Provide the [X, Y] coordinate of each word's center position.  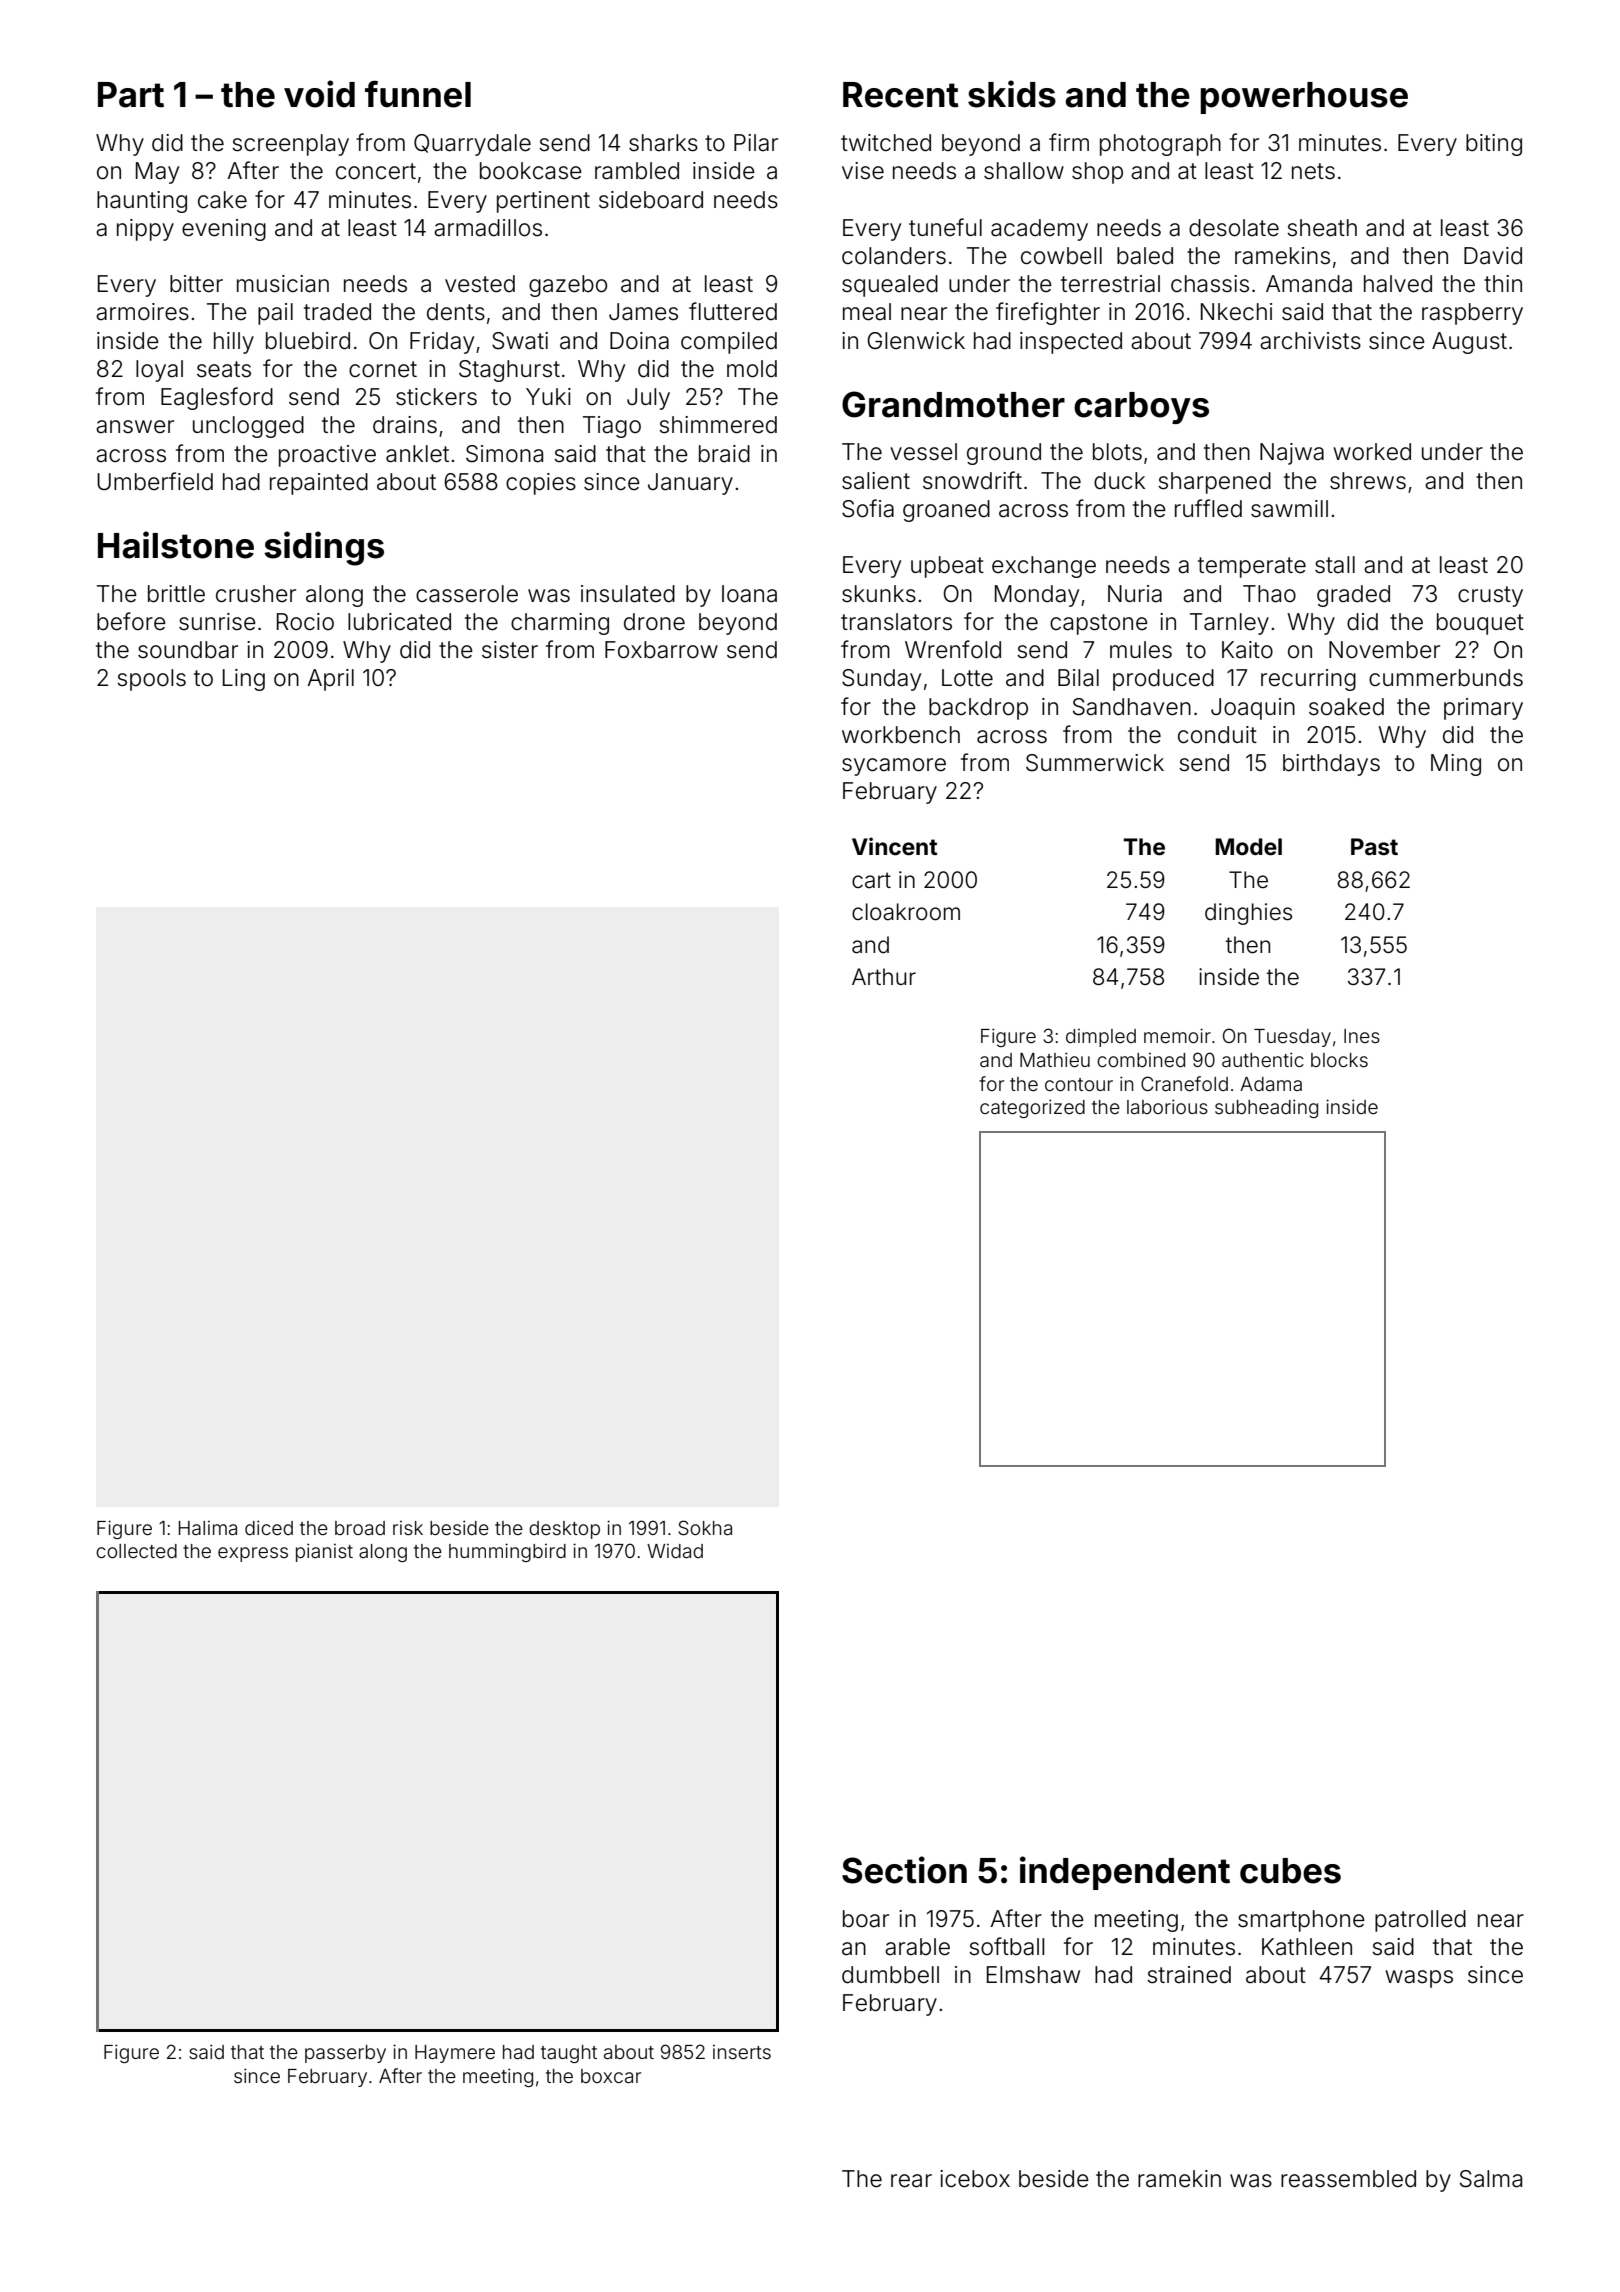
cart [871, 880]
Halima [208, 1528]
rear [911, 2181]
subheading [1266, 1108]
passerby [345, 2054]
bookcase [531, 171]
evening [224, 230]
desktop [564, 1530]
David [1493, 256]
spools [151, 680]
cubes [1290, 1871]
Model [1248, 847]
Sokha [705, 1527]
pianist [324, 1552]
